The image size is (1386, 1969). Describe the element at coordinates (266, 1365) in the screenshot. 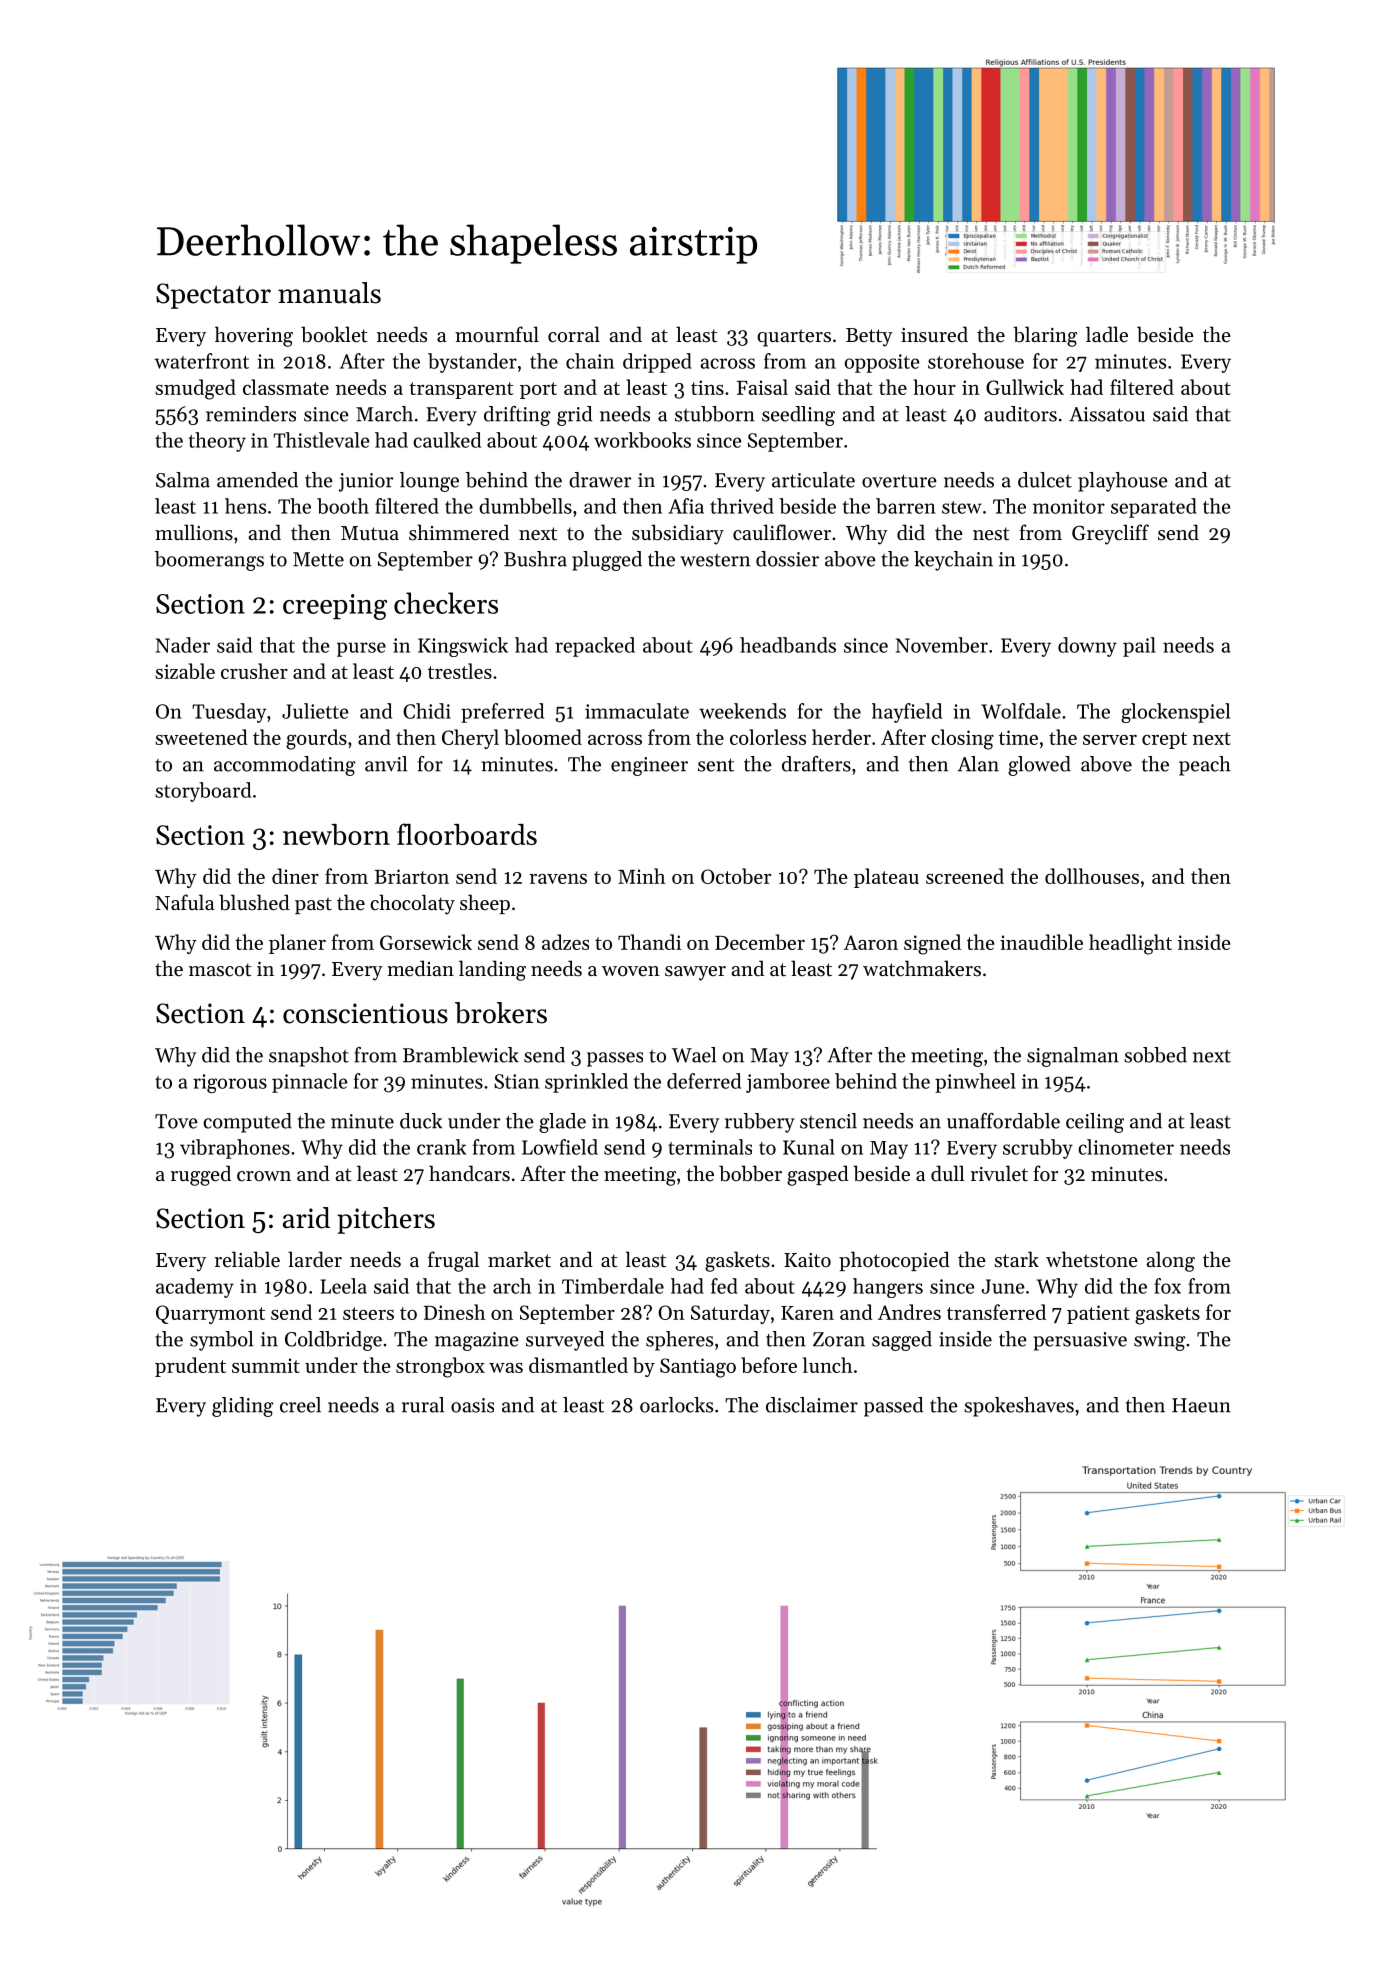

I see `summit` at that location.
